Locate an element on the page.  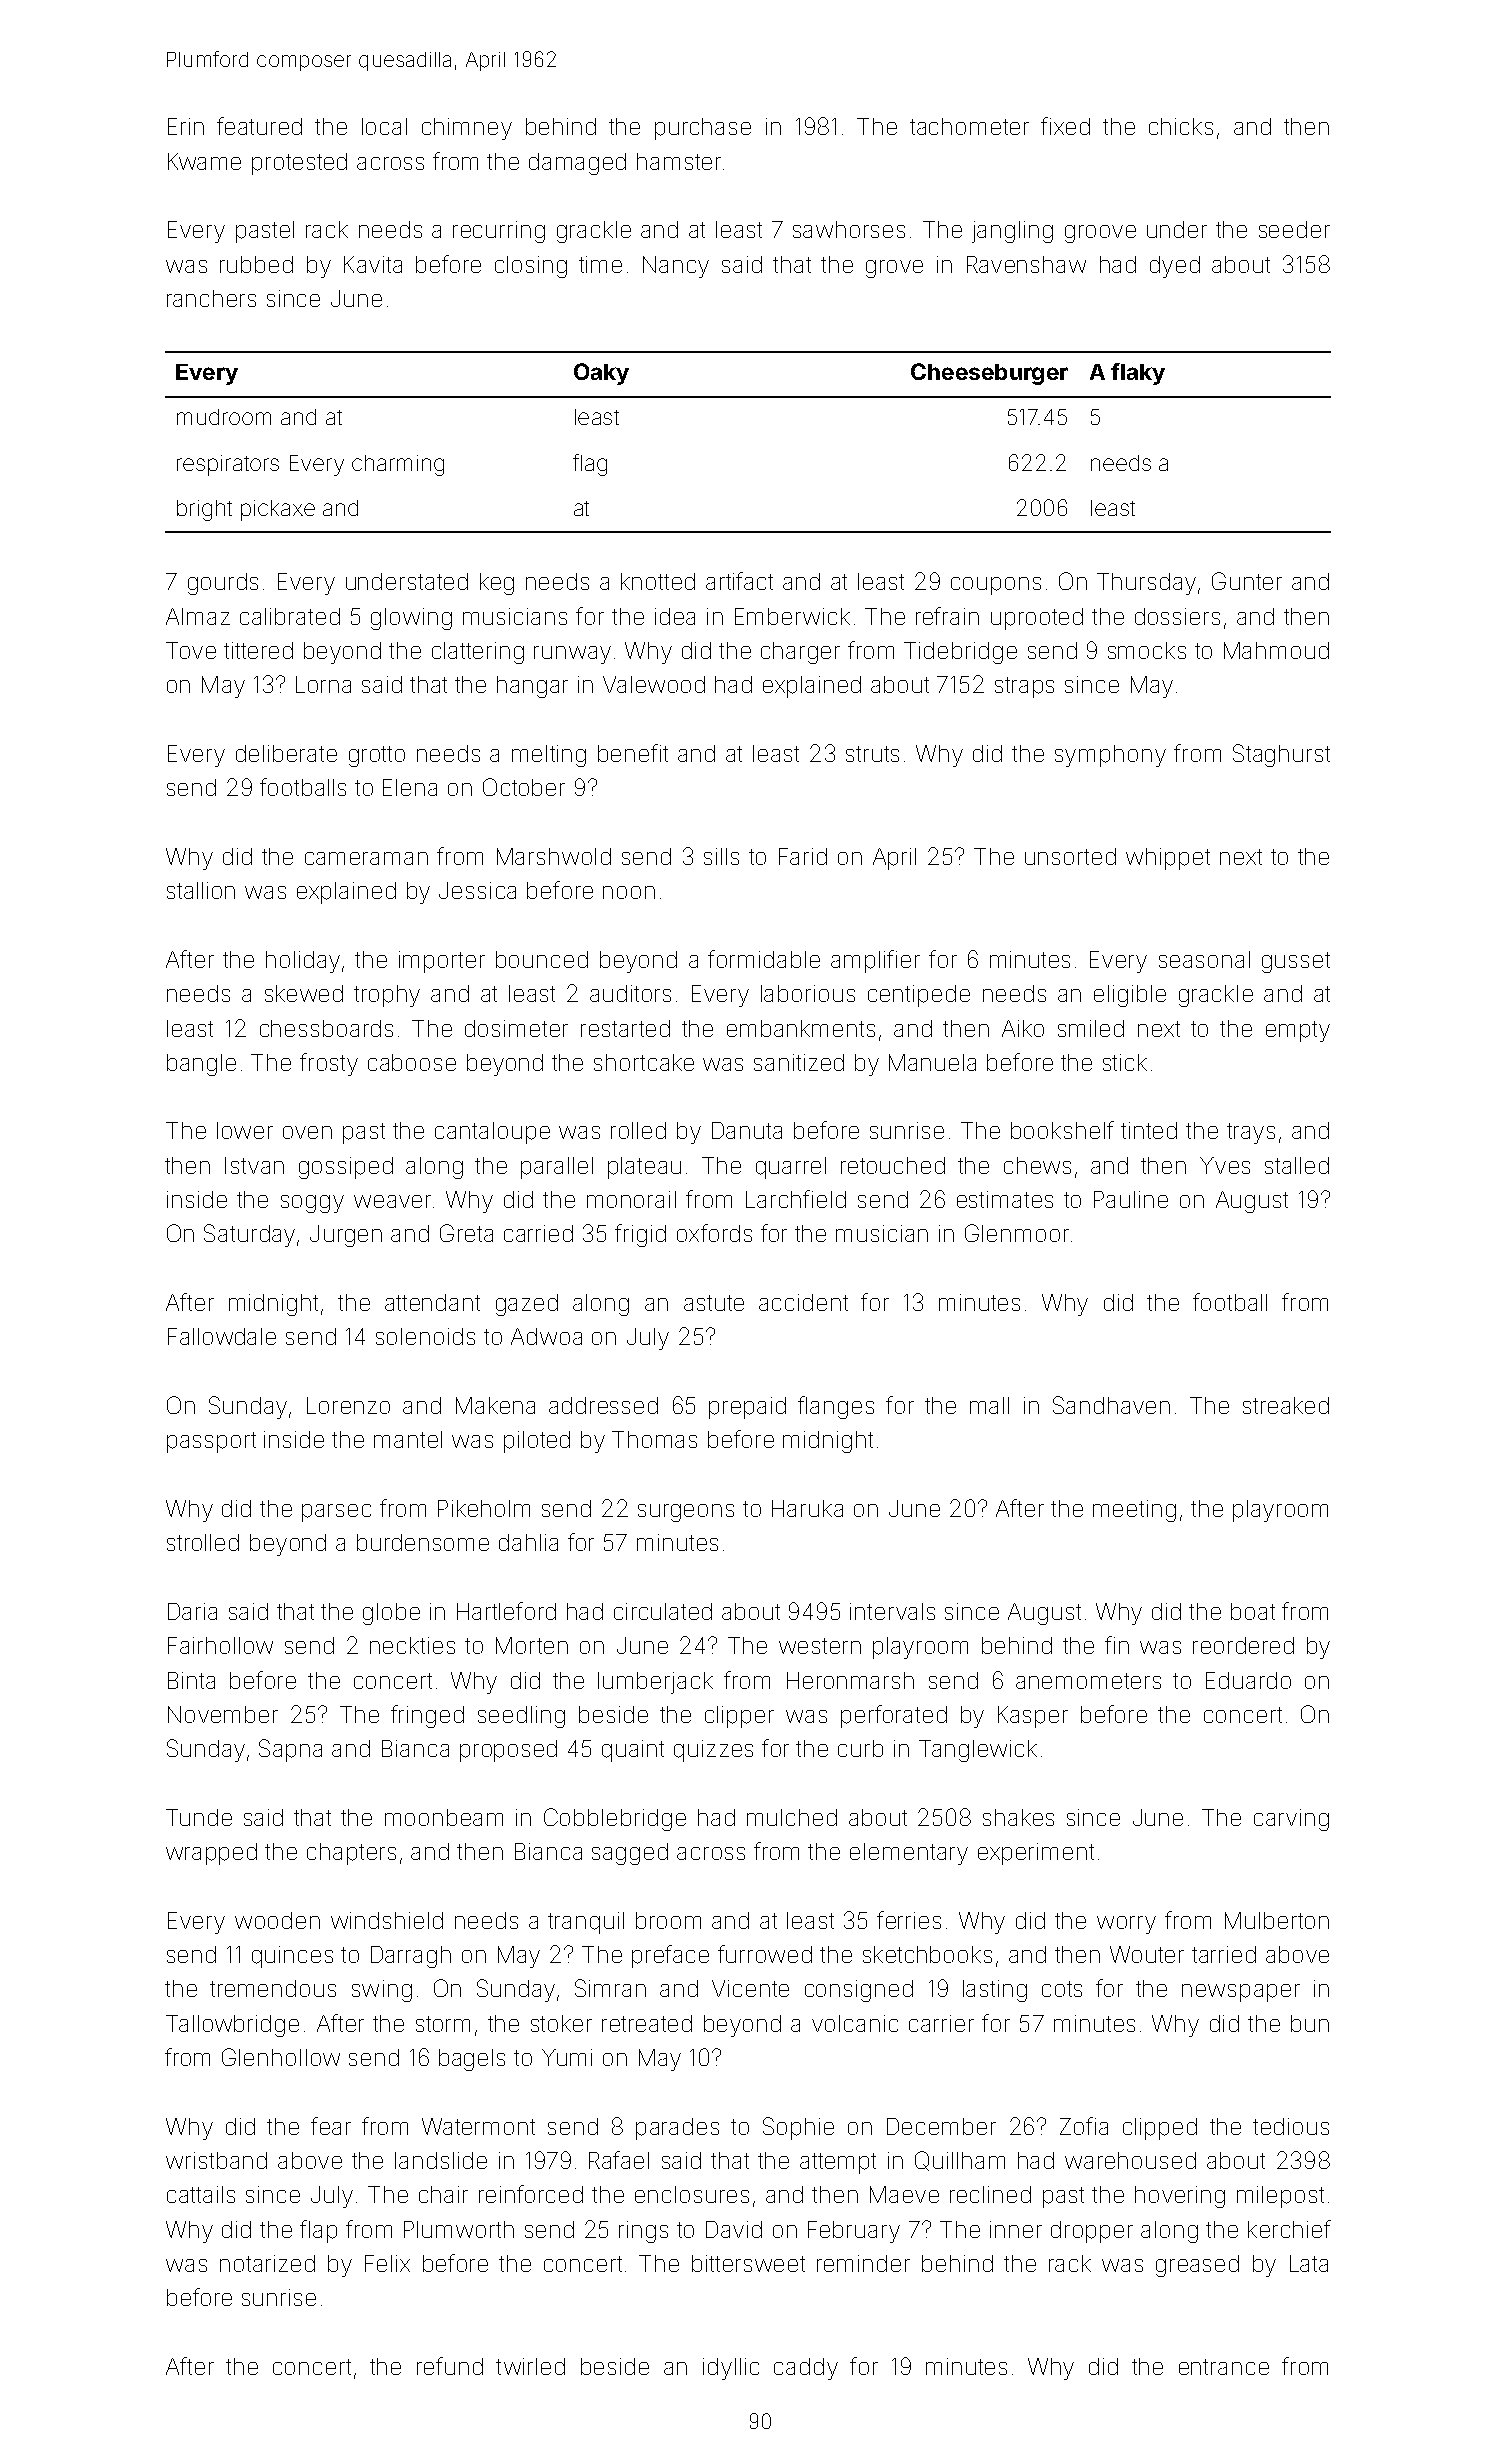
parsec is located at coordinates (336, 1513).
